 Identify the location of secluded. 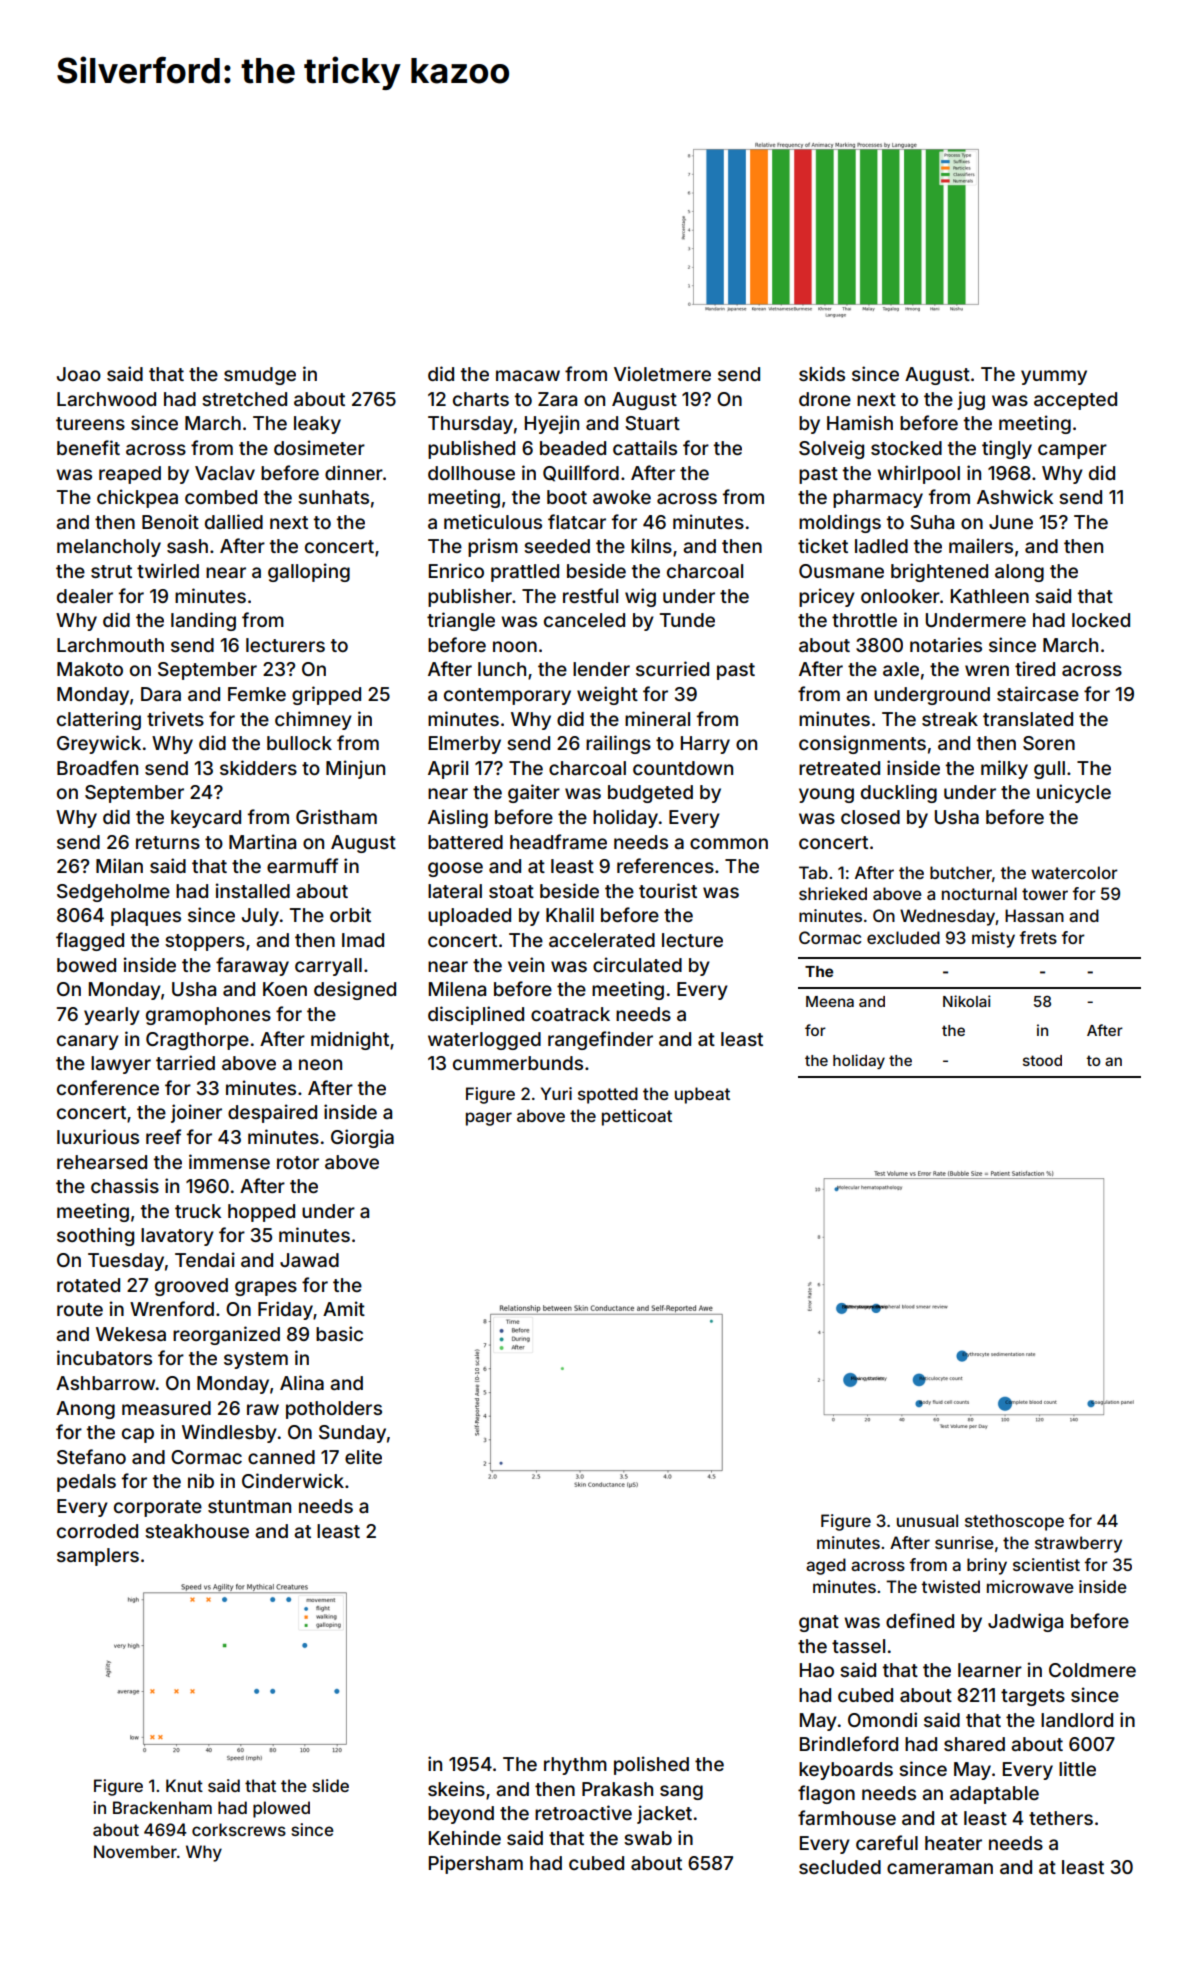
(840, 1867).
